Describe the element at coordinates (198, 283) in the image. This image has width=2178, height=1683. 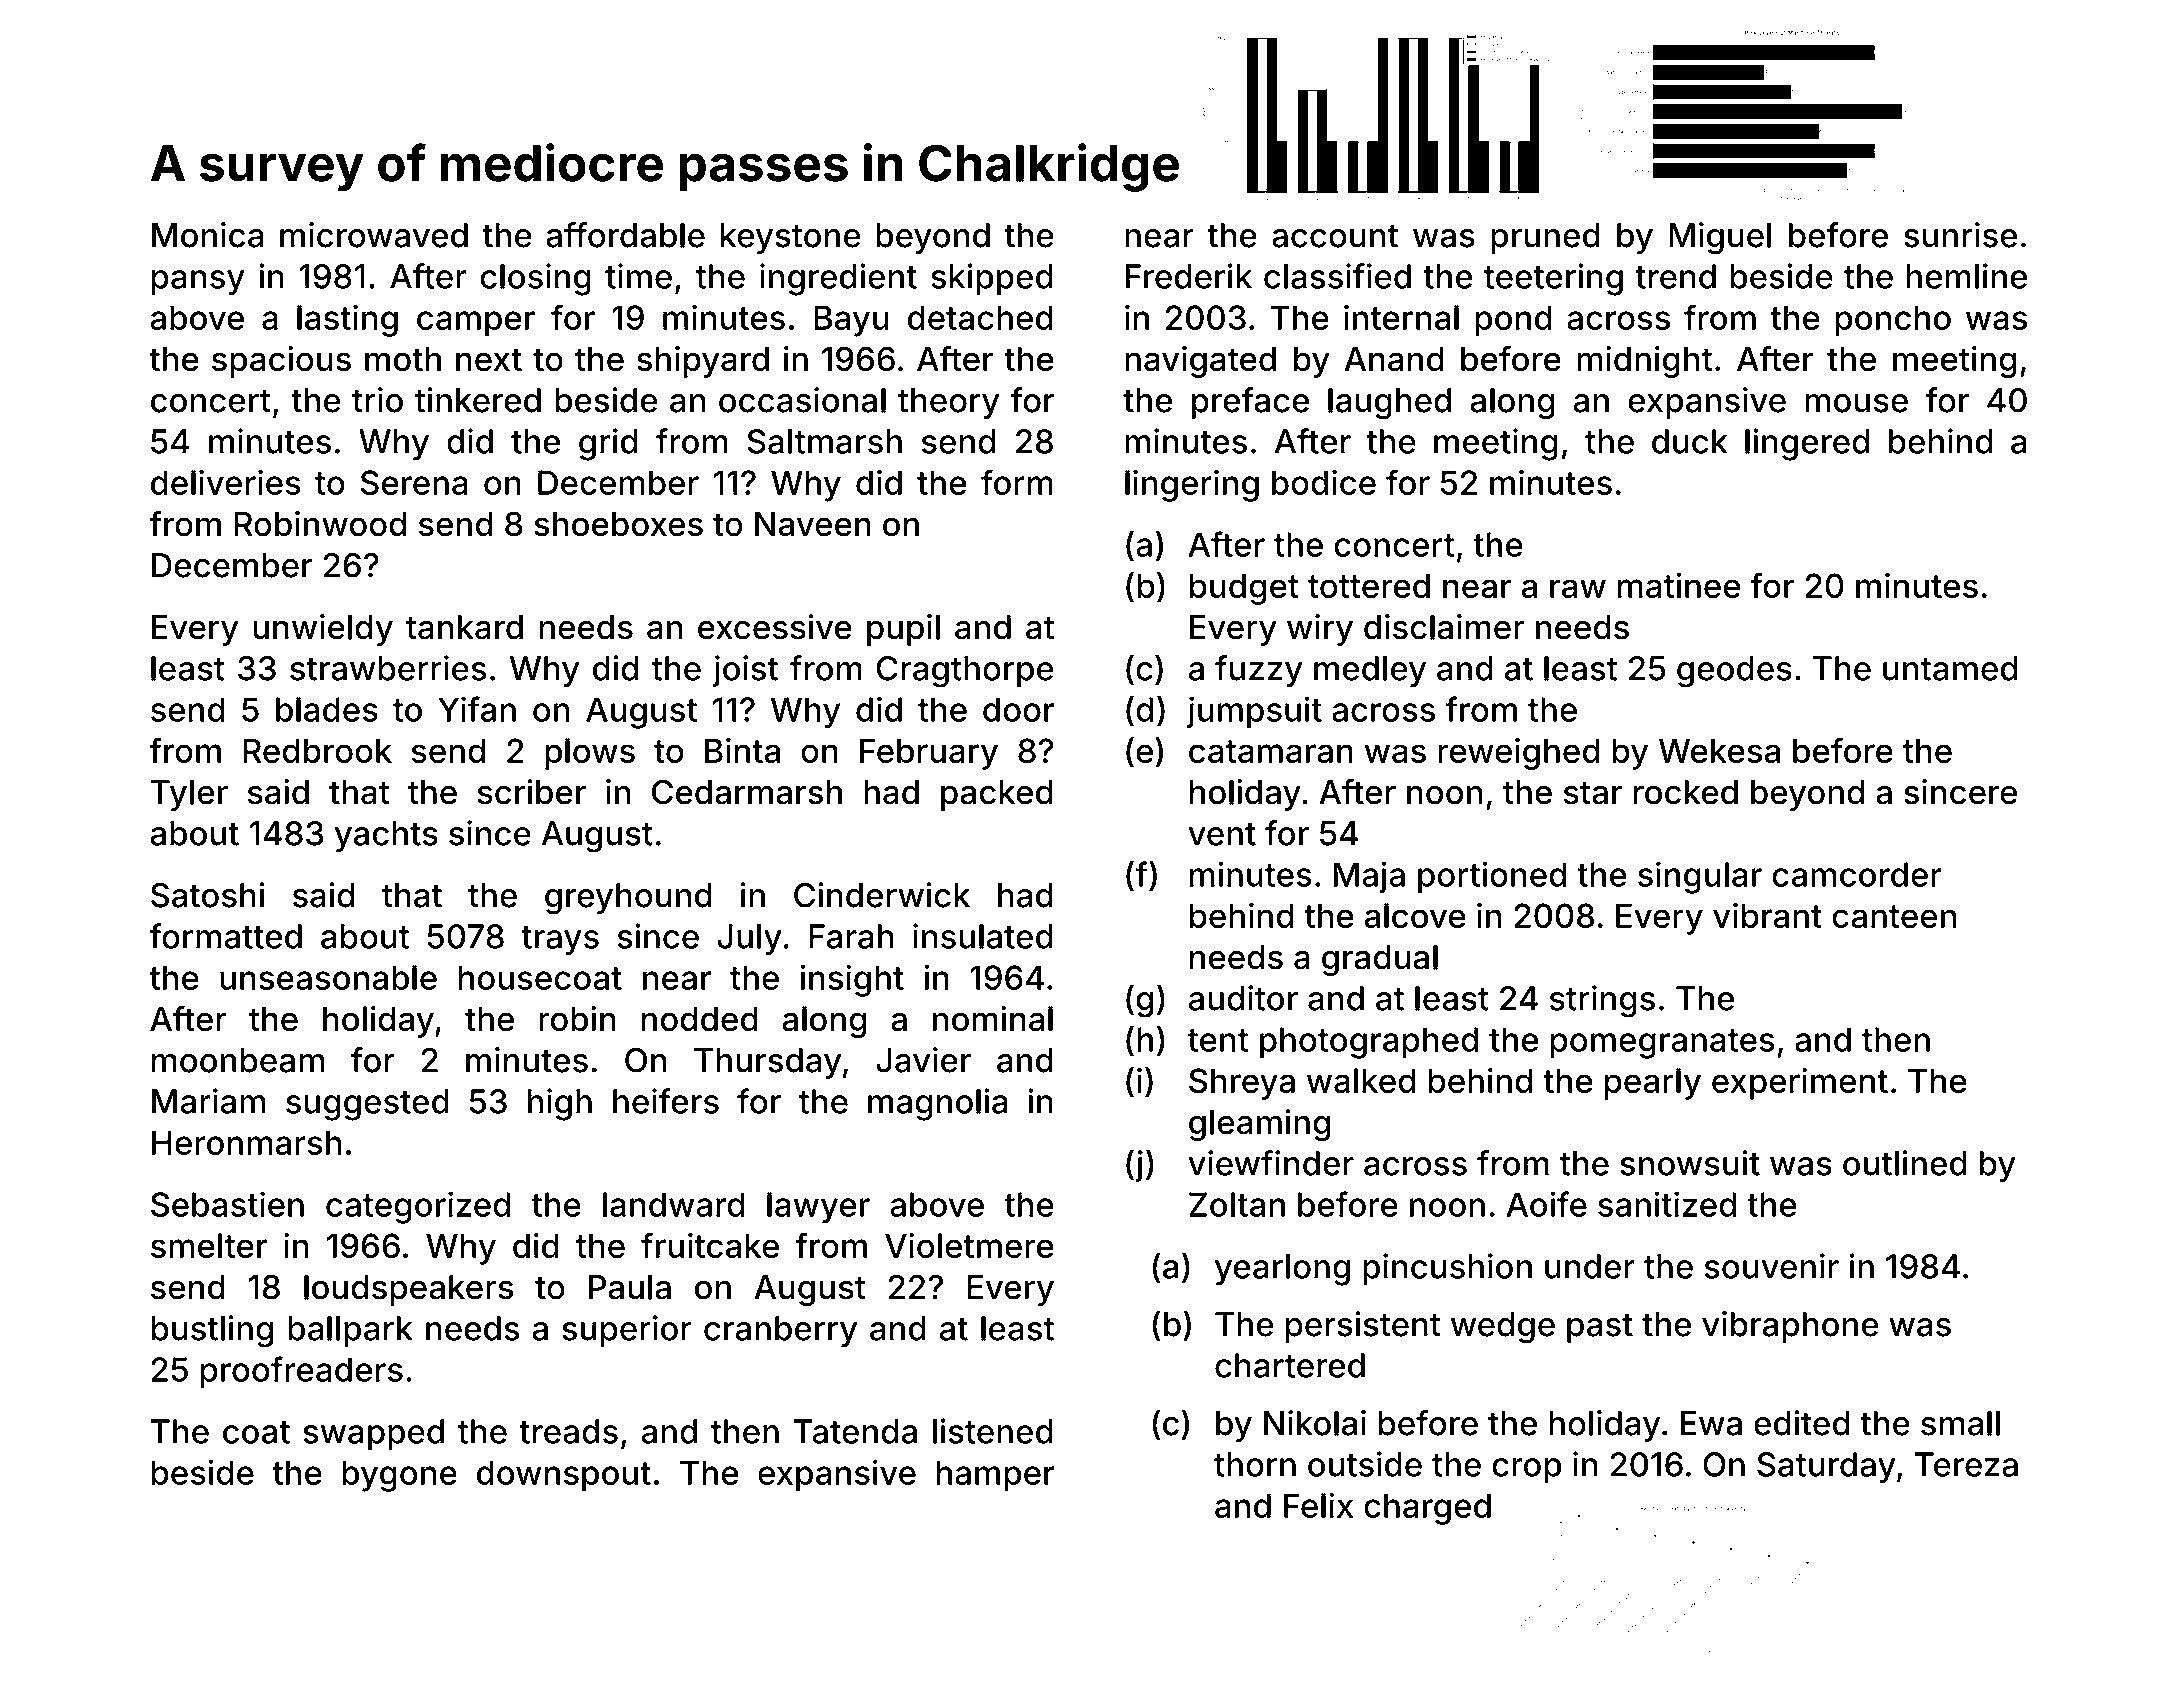
I see `pansy` at that location.
